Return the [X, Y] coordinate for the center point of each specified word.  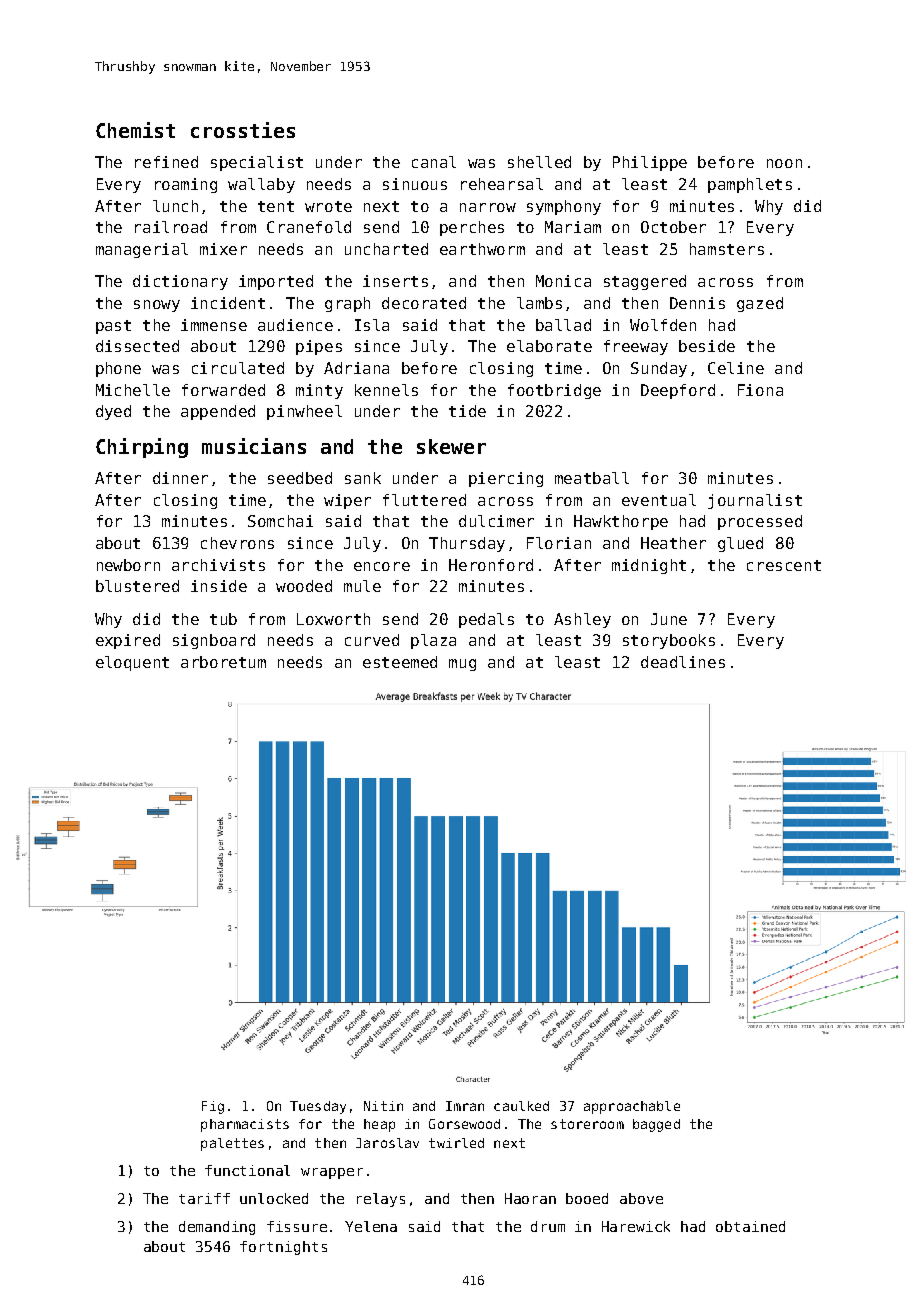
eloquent [132, 663]
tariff [204, 1198]
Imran [465, 1106]
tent [276, 206]
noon [784, 163]
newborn [128, 565]
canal [434, 162]
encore [382, 566]
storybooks [669, 641]
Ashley [582, 620]
